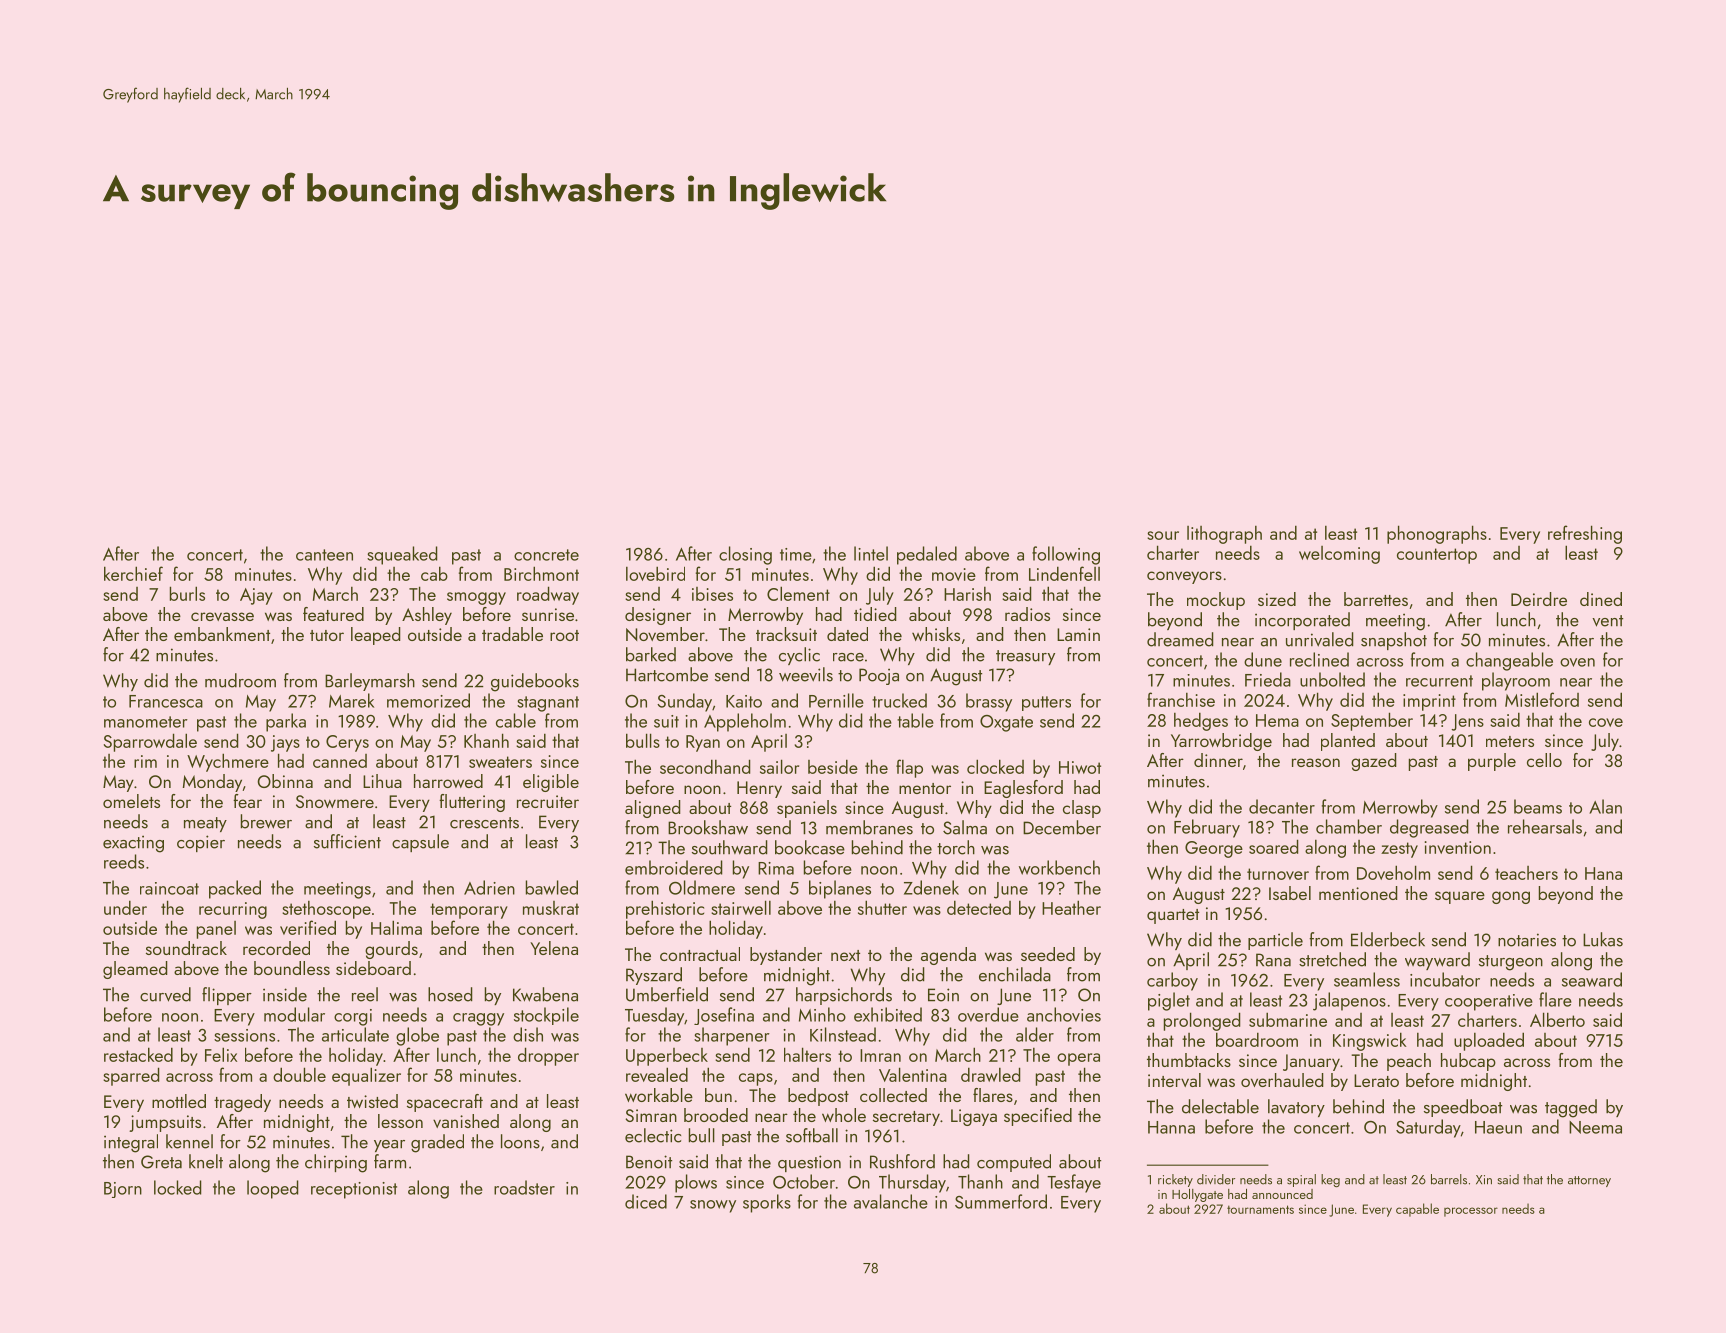 This page has width=1726, height=1333. What do you see at coordinates (1538, 806) in the page?
I see `beams` at bounding box center [1538, 806].
